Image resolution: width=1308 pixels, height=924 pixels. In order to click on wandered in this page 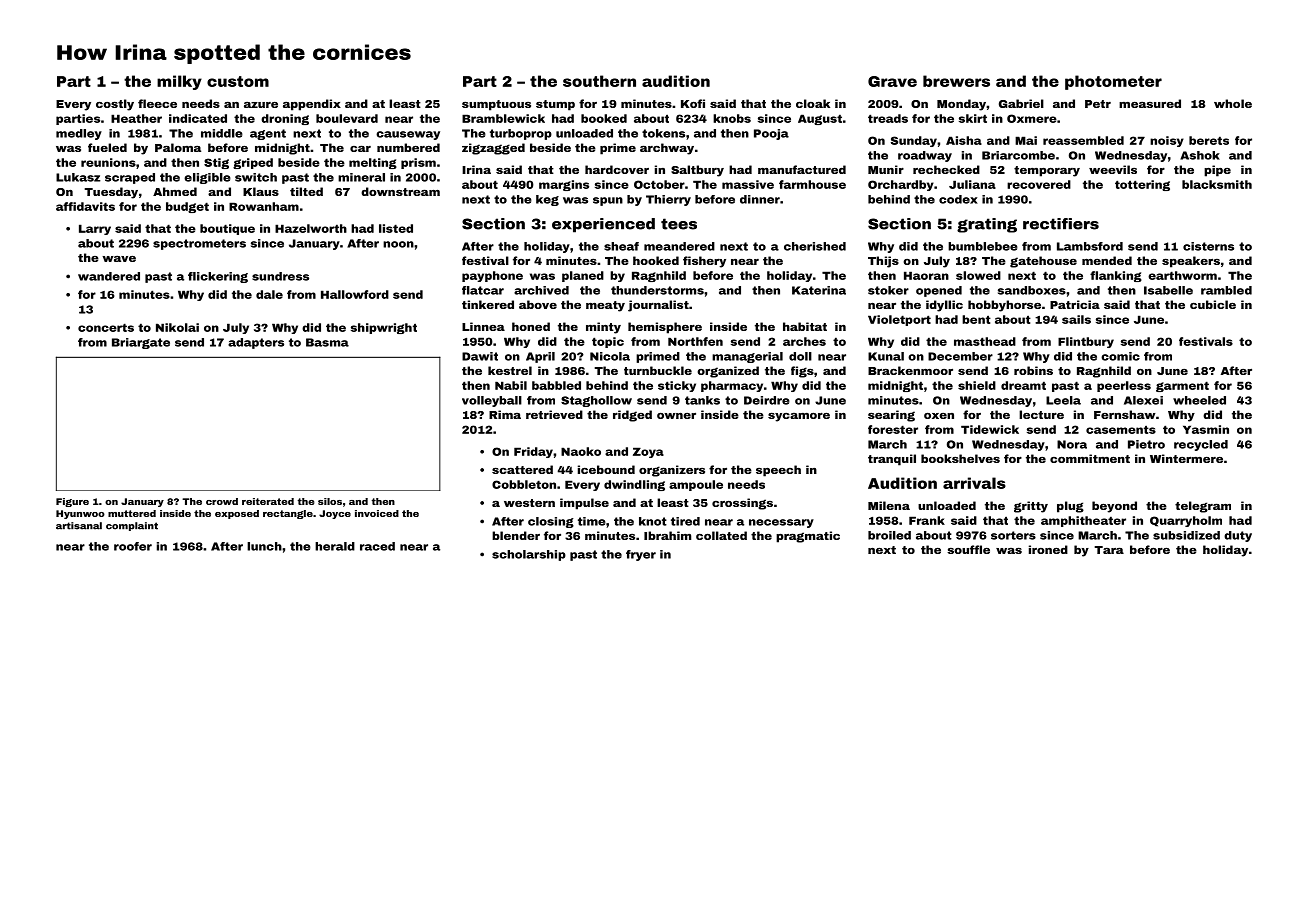, I will do `click(109, 276)`.
